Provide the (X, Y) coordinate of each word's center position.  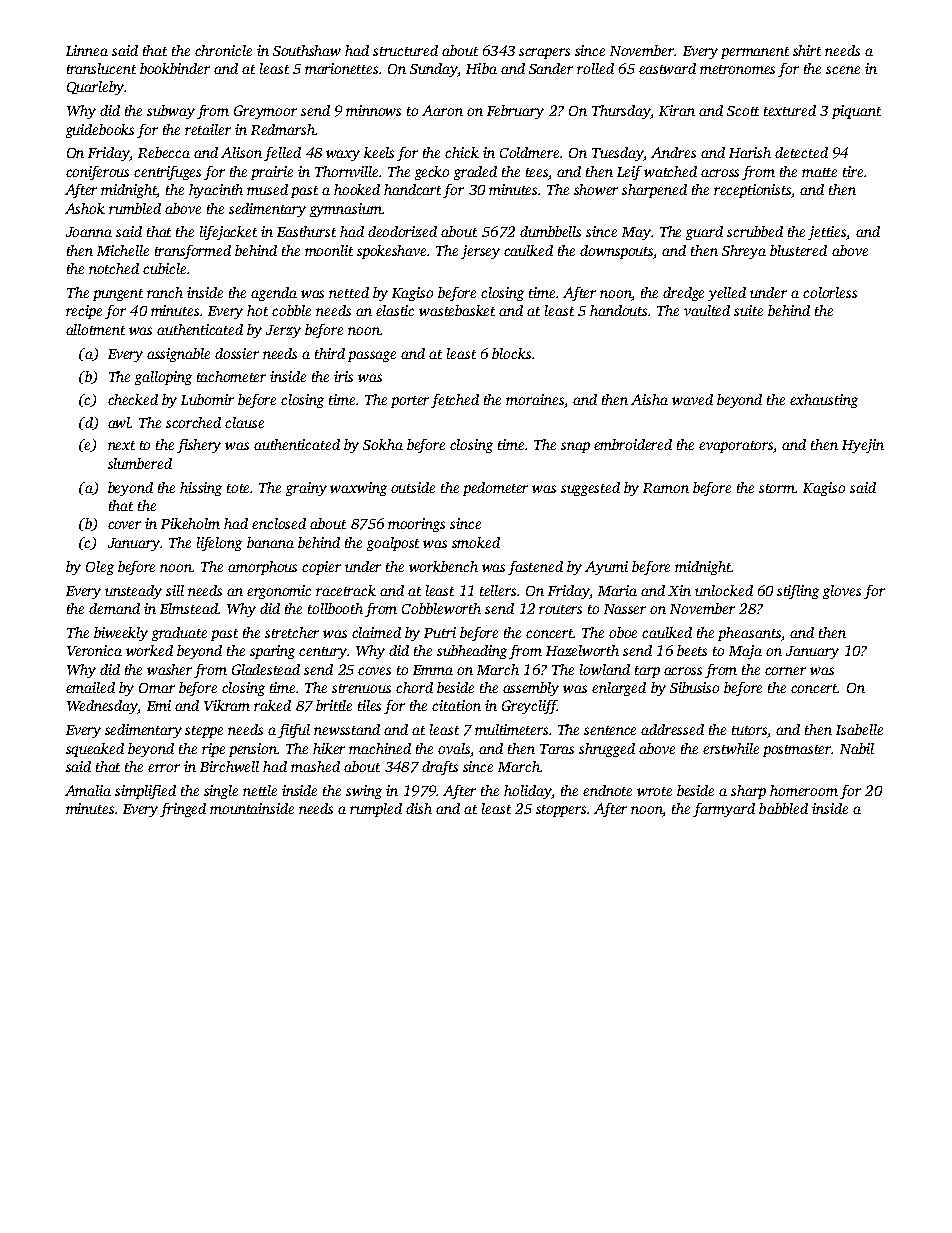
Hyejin (863, 446)
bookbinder (175, 68)
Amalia (88, 790)
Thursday (621, 112)
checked (133, 399)
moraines (535, 399)
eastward (667, 68)
